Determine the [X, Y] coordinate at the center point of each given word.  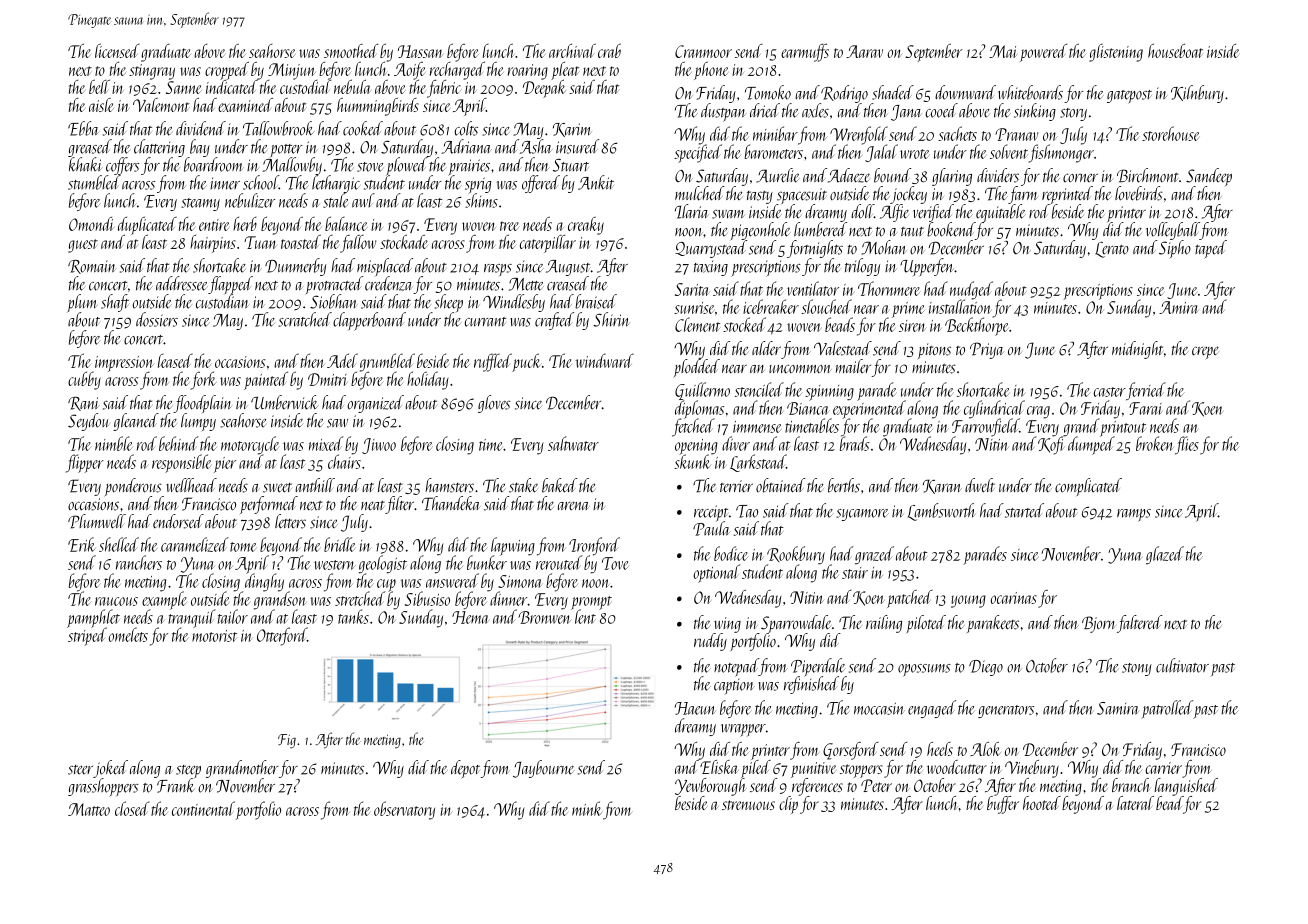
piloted [926, 624]
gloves [494, 404]
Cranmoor [703, 51]
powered [1043, 53]
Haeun [695, 708]
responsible [181, 463]
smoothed [351, 51]
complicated [1088, 487]
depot [465, 769]
